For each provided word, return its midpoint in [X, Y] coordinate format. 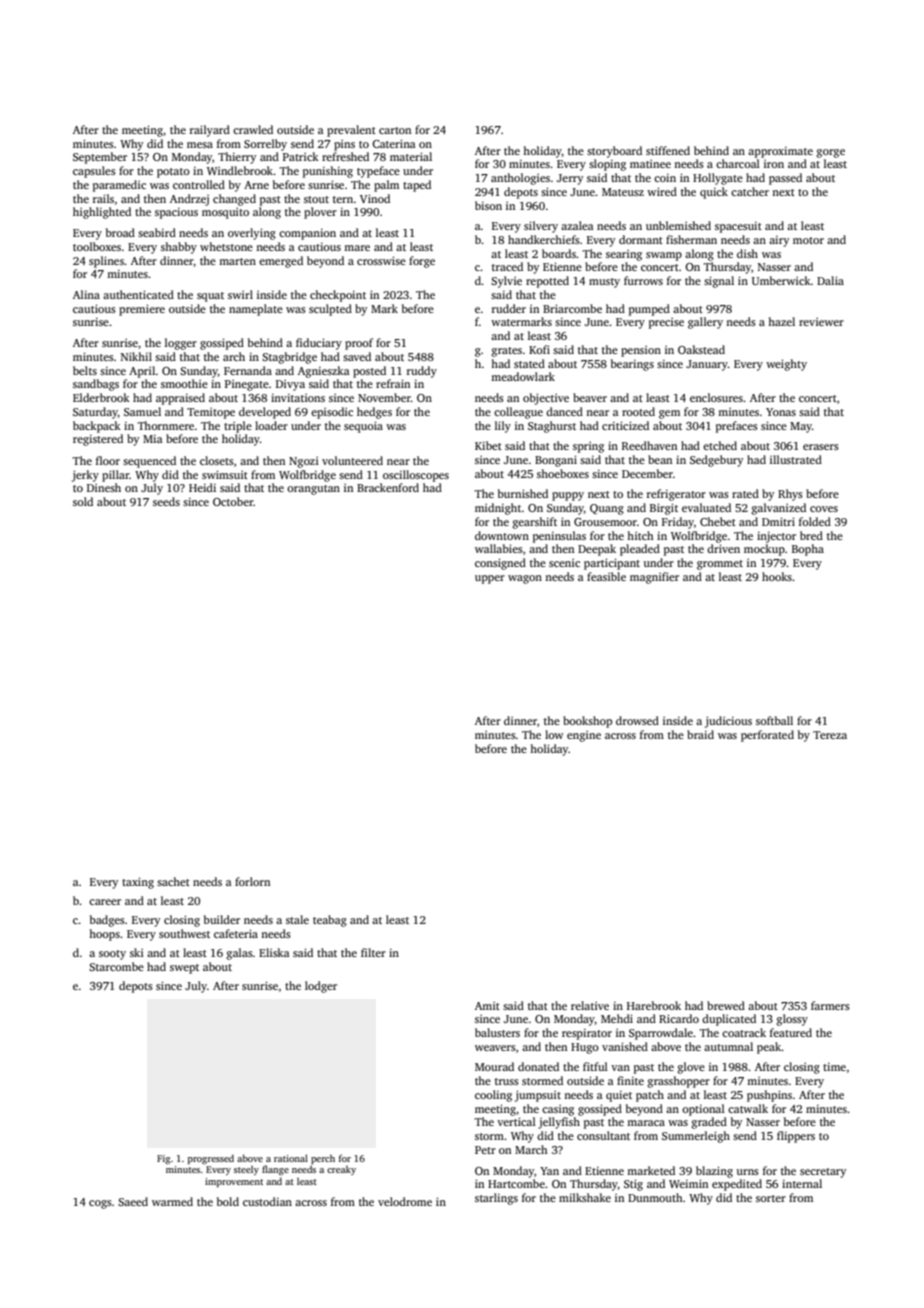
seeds [166, 501]
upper [490, 579]
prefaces [737, 427]
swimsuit [225, 474]
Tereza [830, 735]
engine [584, 736]
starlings [496, 1199]
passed [785, 179]
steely [246, 1170]
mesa [200, 145]
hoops [104, 935]
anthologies [520, 179]
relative [590, 1005]
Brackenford [388, 487]
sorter [771, 1198]
